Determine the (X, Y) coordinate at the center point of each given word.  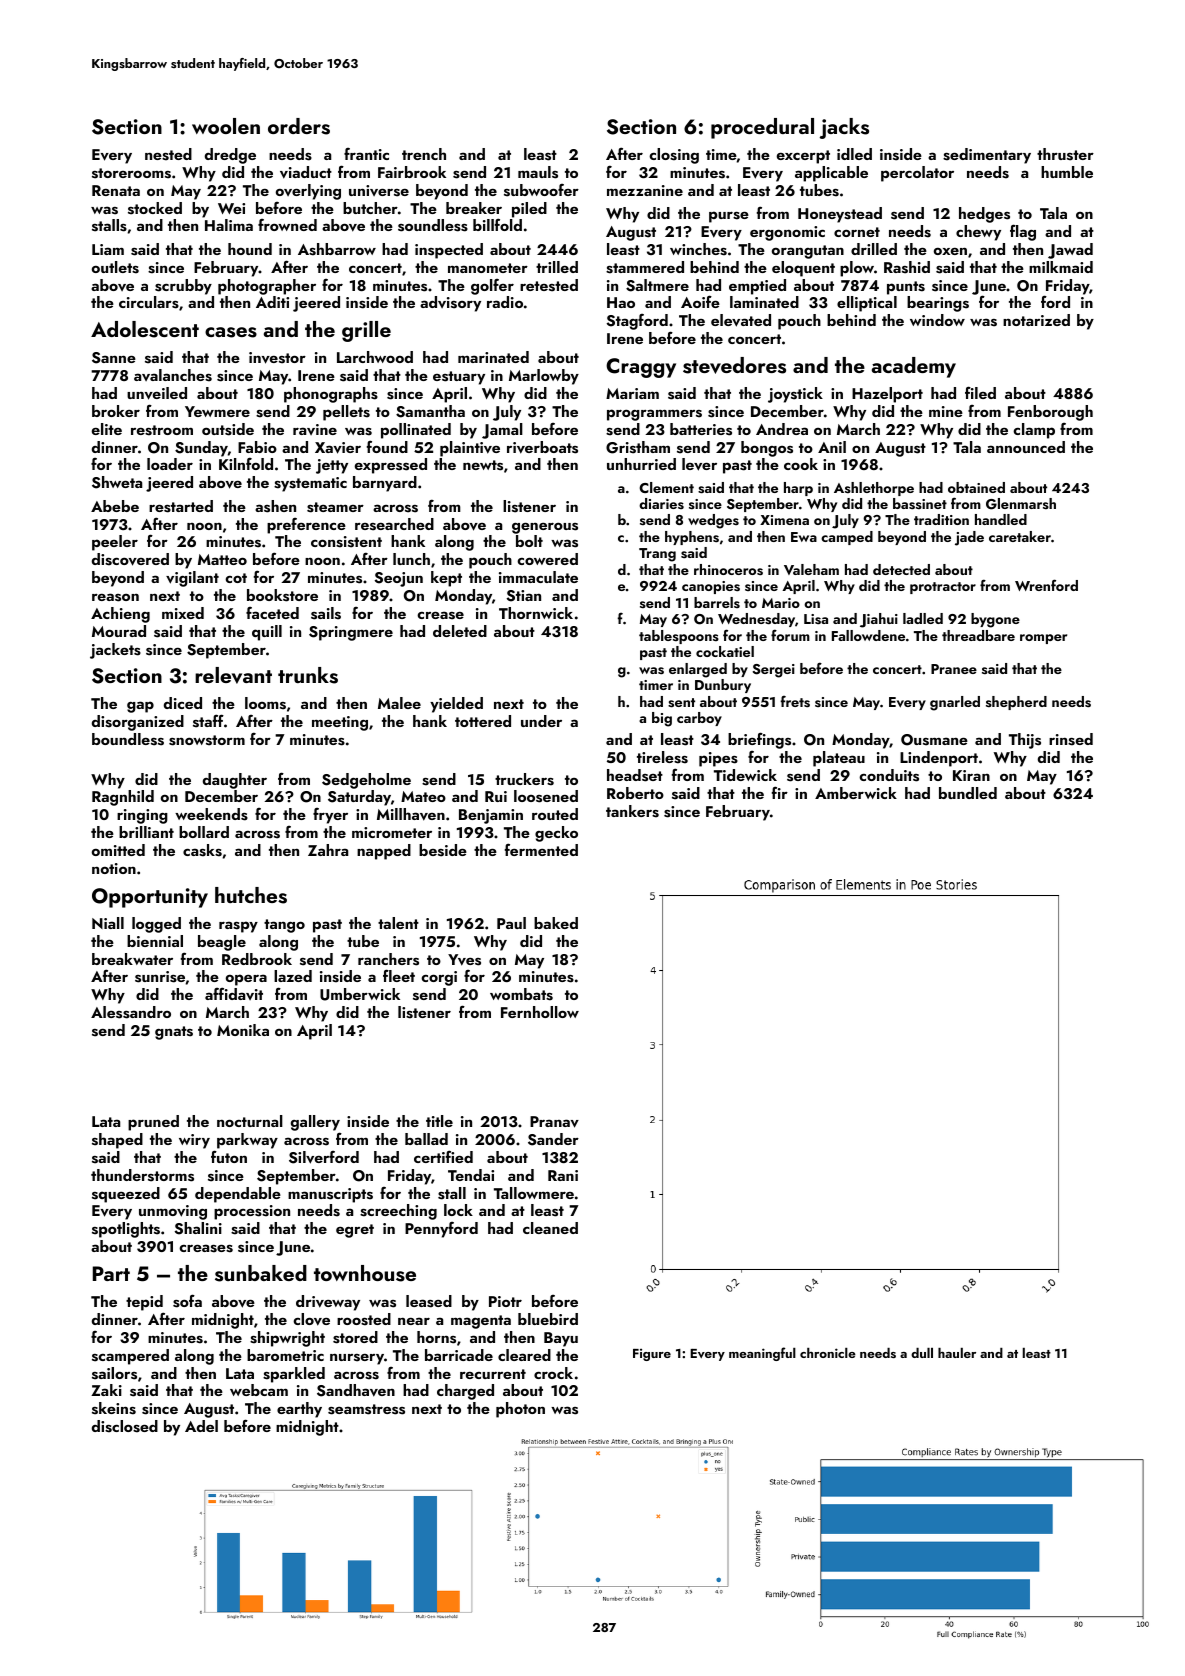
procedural (762, 128)
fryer (330, 816)
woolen (226, 126)
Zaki (106, 1390)
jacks (844, 128)
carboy (699, 719)
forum (790, 635)
